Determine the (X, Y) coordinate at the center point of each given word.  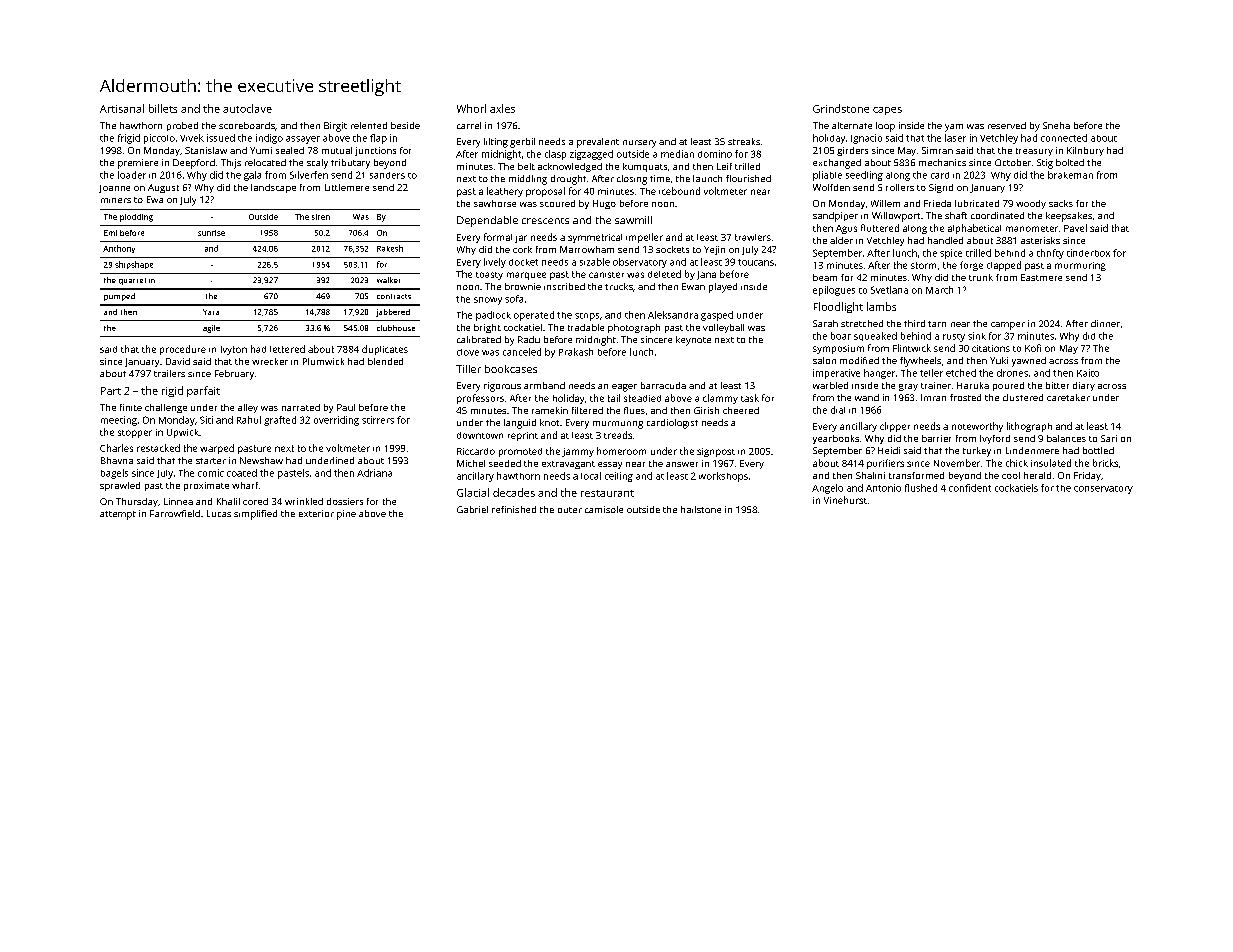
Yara (211, 312)
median (677, 154)
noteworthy (977, 427)
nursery (639, 144)
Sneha (1056, 125)
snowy (488, 301)
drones (1012, 373)
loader (132, 175)
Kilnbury (1085, 151)
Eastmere (1041, 277)
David (178, 361)
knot (549, 422)
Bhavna (117, 460)
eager (624, 388)
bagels (114, 474)
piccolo (159, 139)
